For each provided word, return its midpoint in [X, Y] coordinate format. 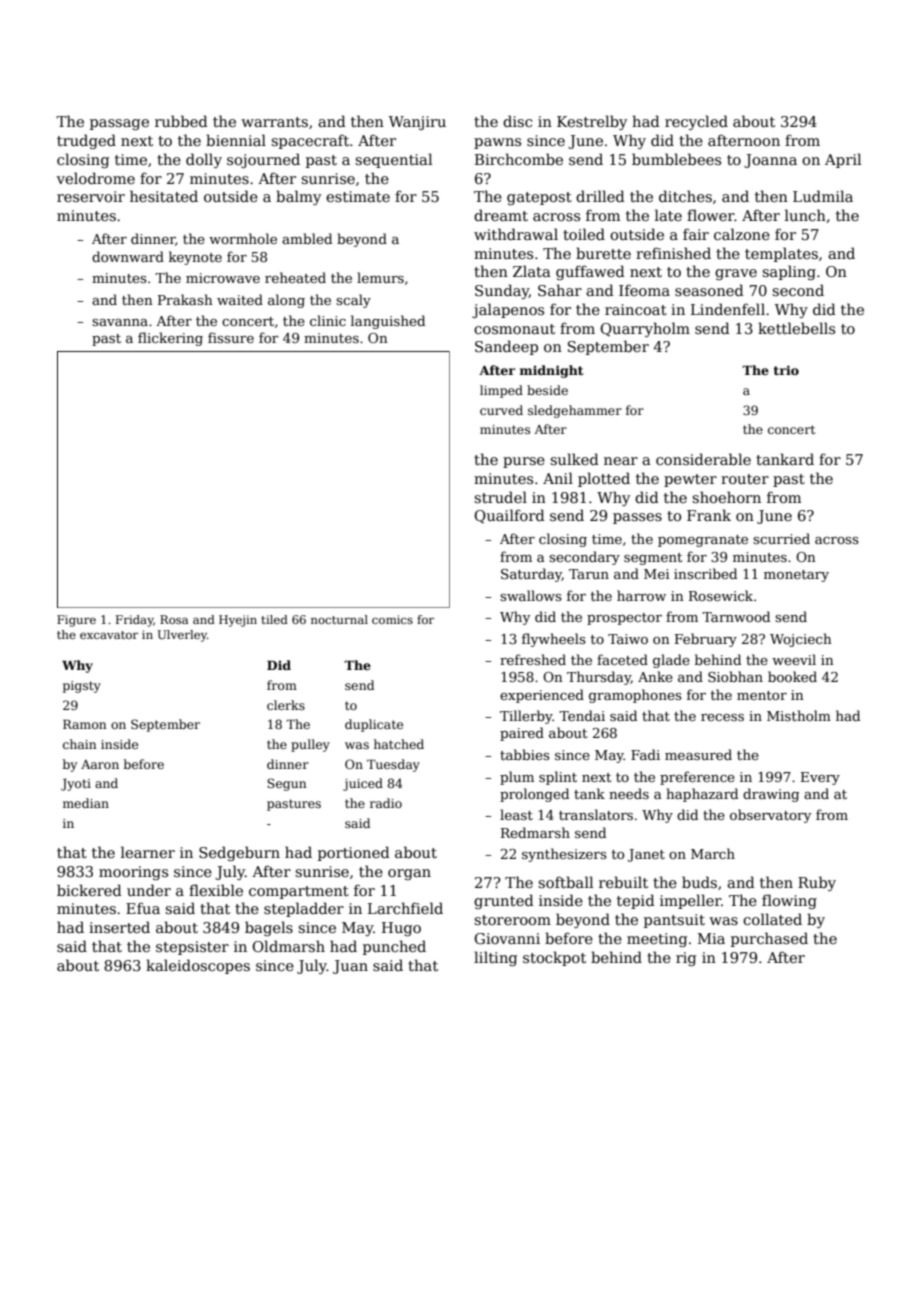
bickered [89, 890]
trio [786, 370]
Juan [350, 967]
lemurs [380, 277]
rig [686, 959]
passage [119, 124]
